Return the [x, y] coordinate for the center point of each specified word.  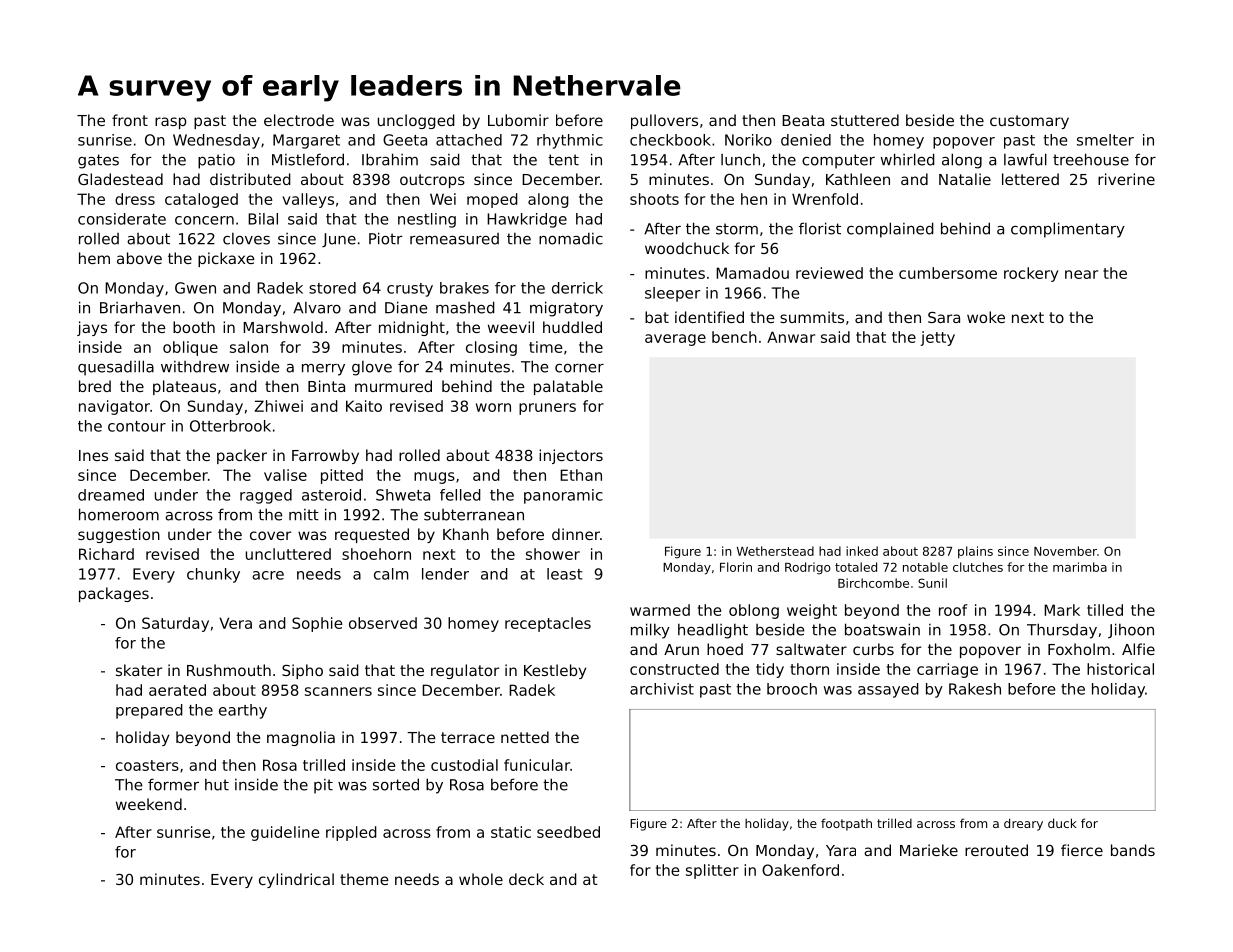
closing [491, 348]
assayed [888, 690]
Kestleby [555, 671]
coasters [147, 765]
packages [114, 594]
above [139, 258]
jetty [937, 338]
